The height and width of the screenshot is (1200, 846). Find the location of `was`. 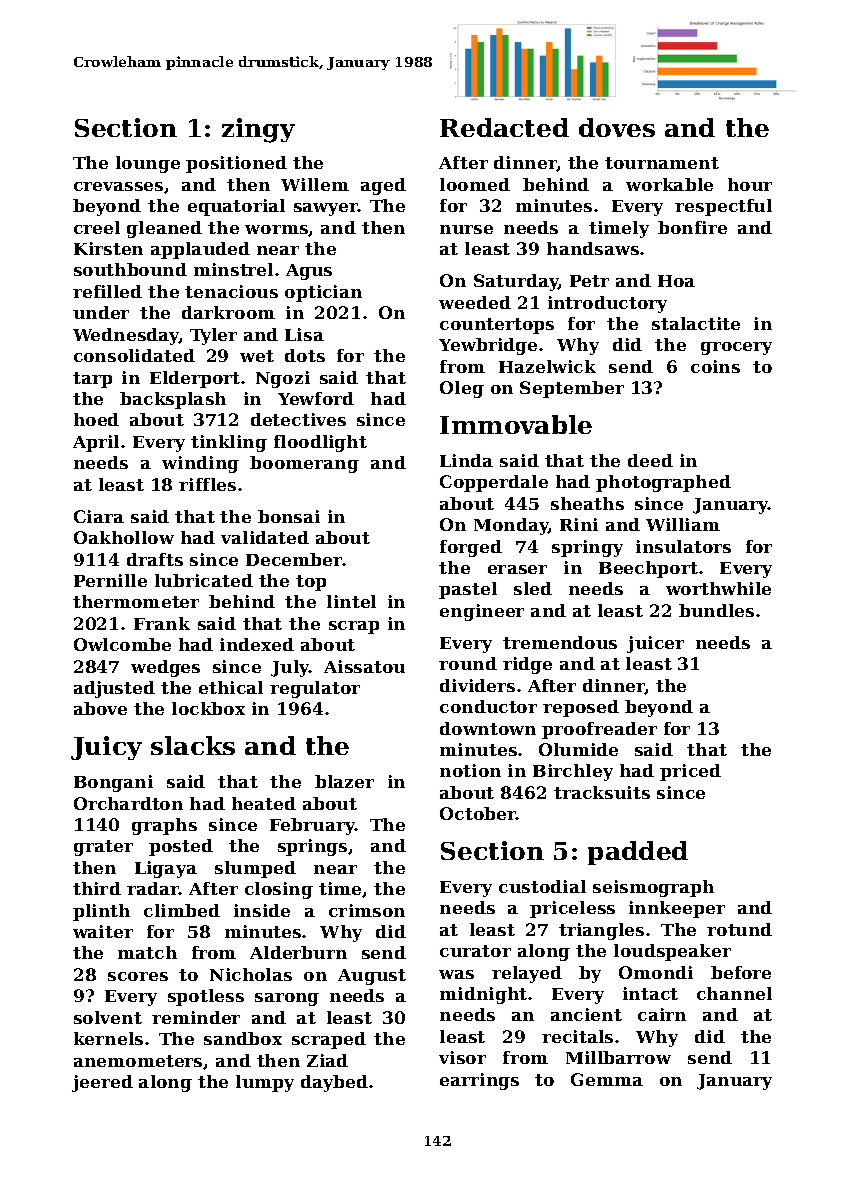

was is located at coordinates (456, 974).
